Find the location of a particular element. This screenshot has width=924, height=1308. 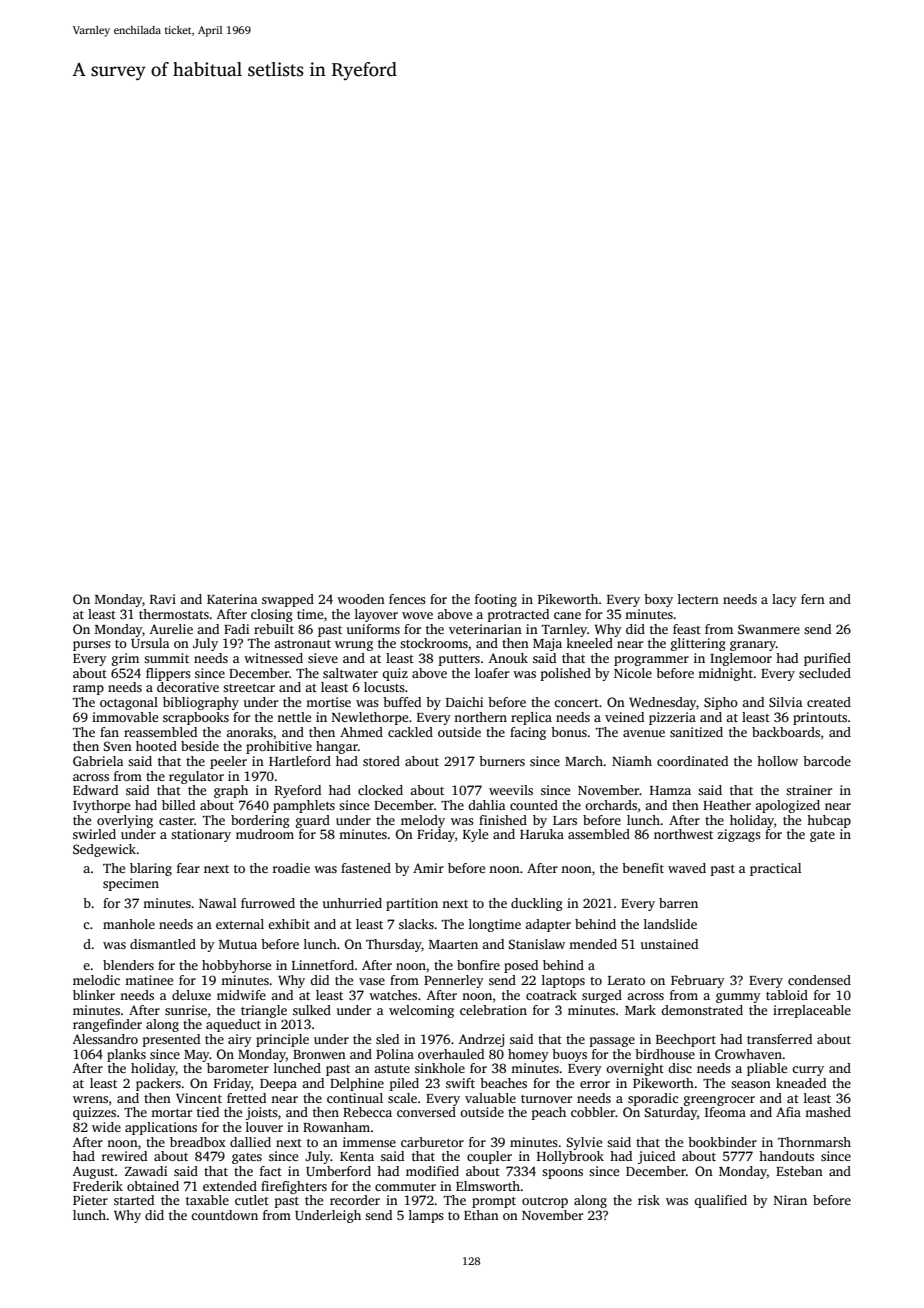

stored is located at coordinates (381, 761).
